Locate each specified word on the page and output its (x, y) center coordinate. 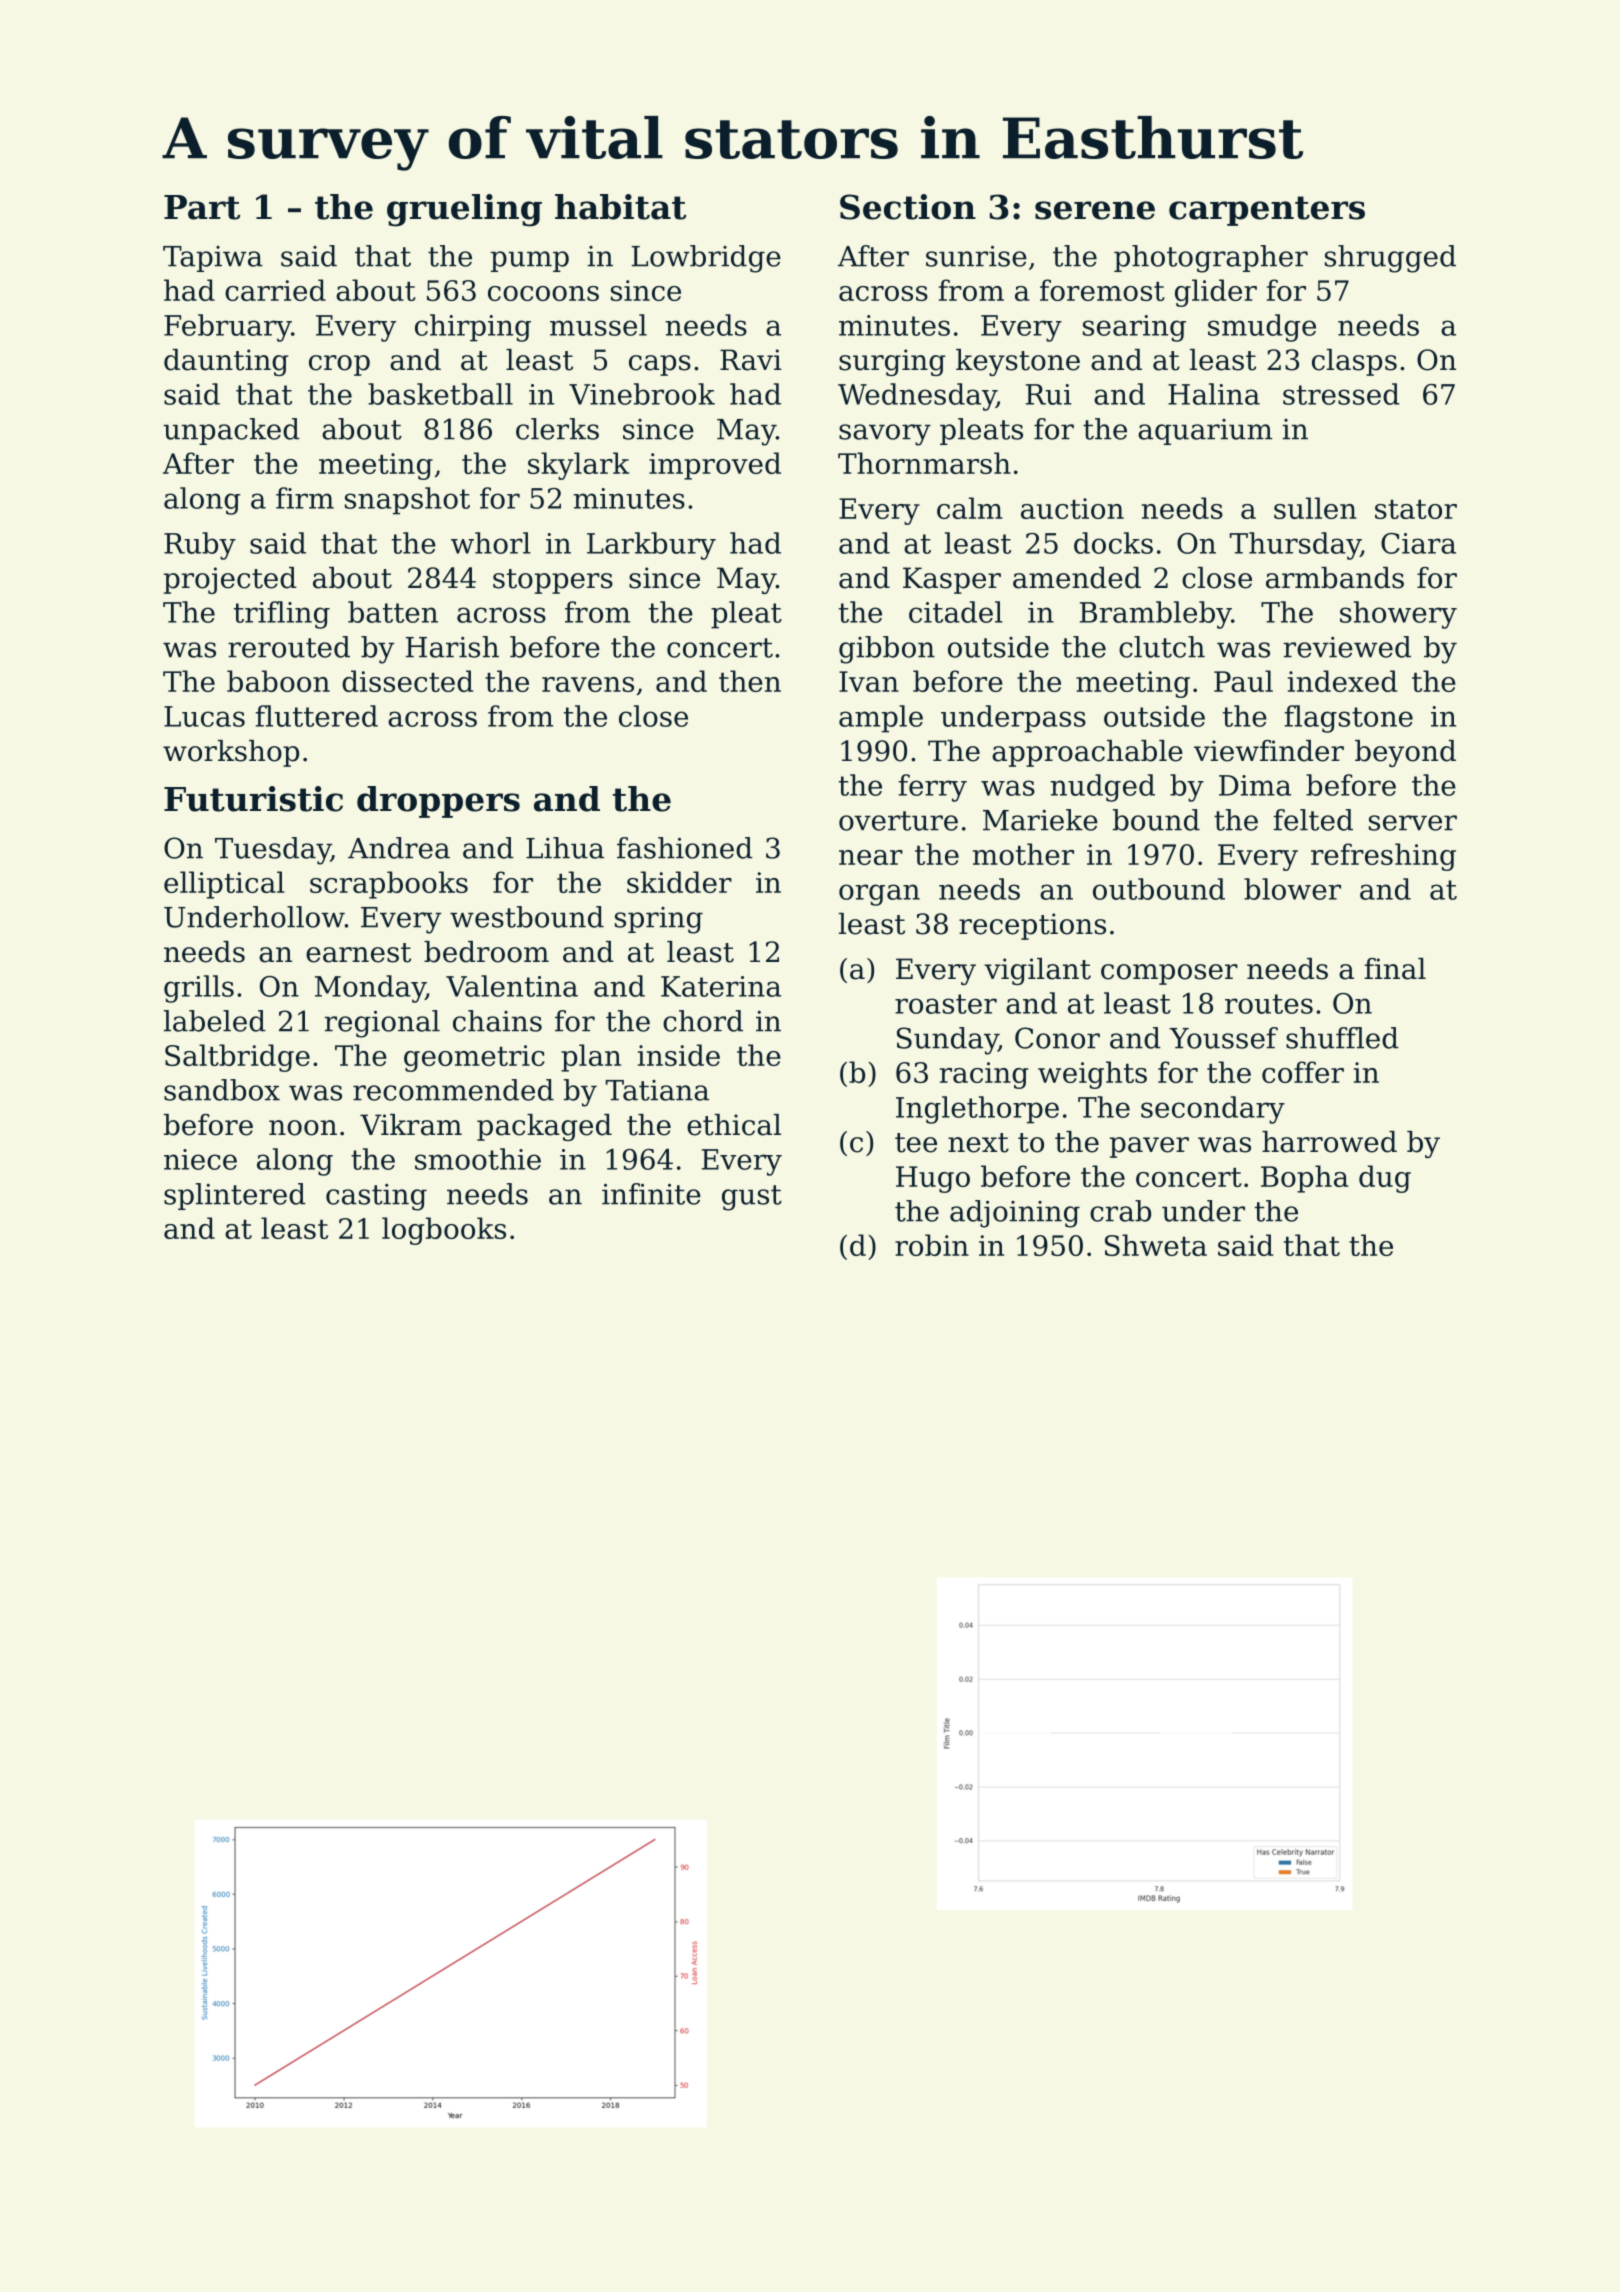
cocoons (543, 293)
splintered (235, 1196)
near (871, 857)
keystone (1018, 362)
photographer (1211, 259)
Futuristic (253, 799)
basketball (440, 394)
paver (1149, 1147)
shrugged (1390, 259)
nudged (1103, 788)
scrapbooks (389, 885)
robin (932, 1245)
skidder (679, 882)
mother (1023, 854)
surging (892, 362)
